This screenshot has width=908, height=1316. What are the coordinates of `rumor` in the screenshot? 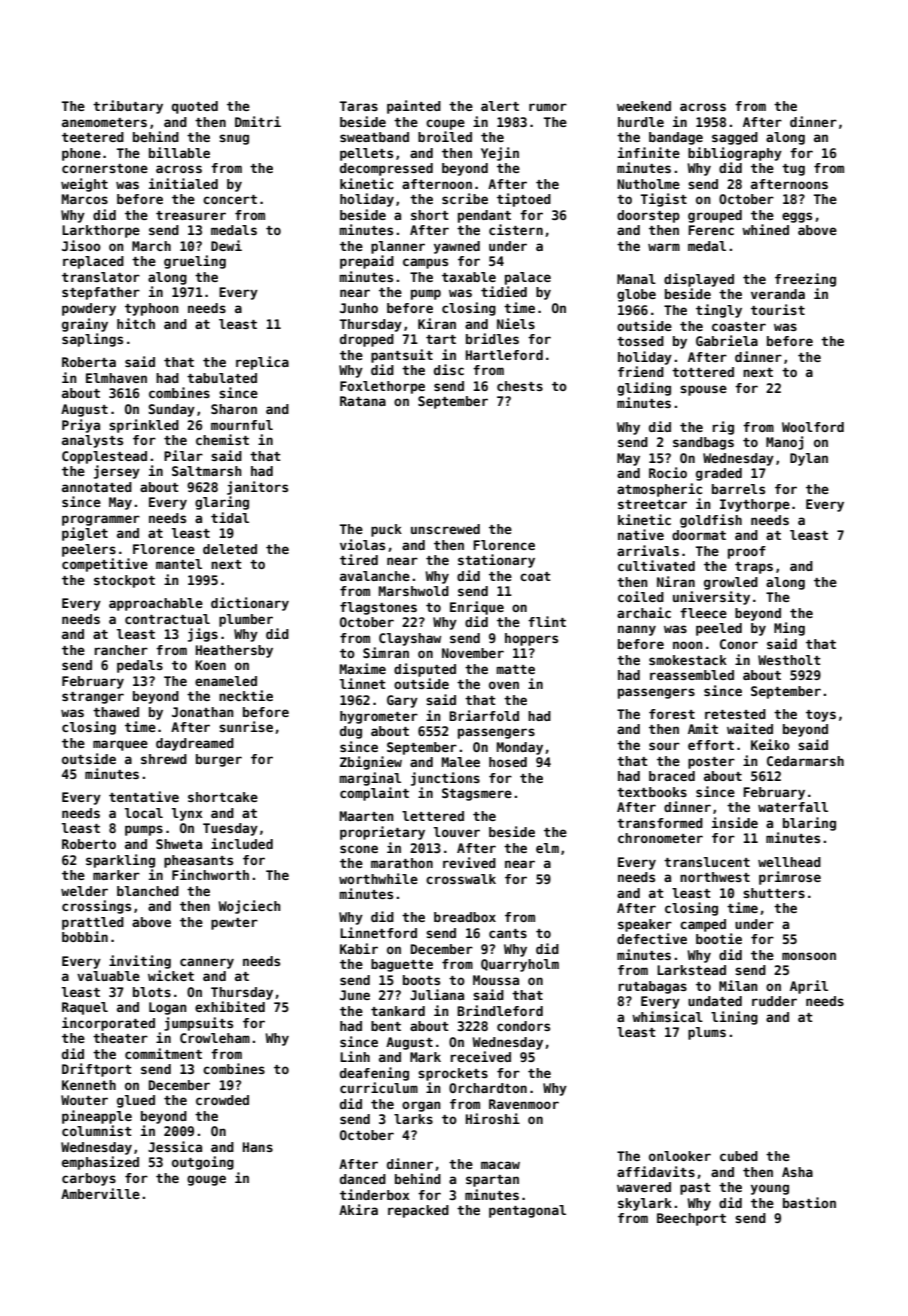 It's located at (548, 107).
